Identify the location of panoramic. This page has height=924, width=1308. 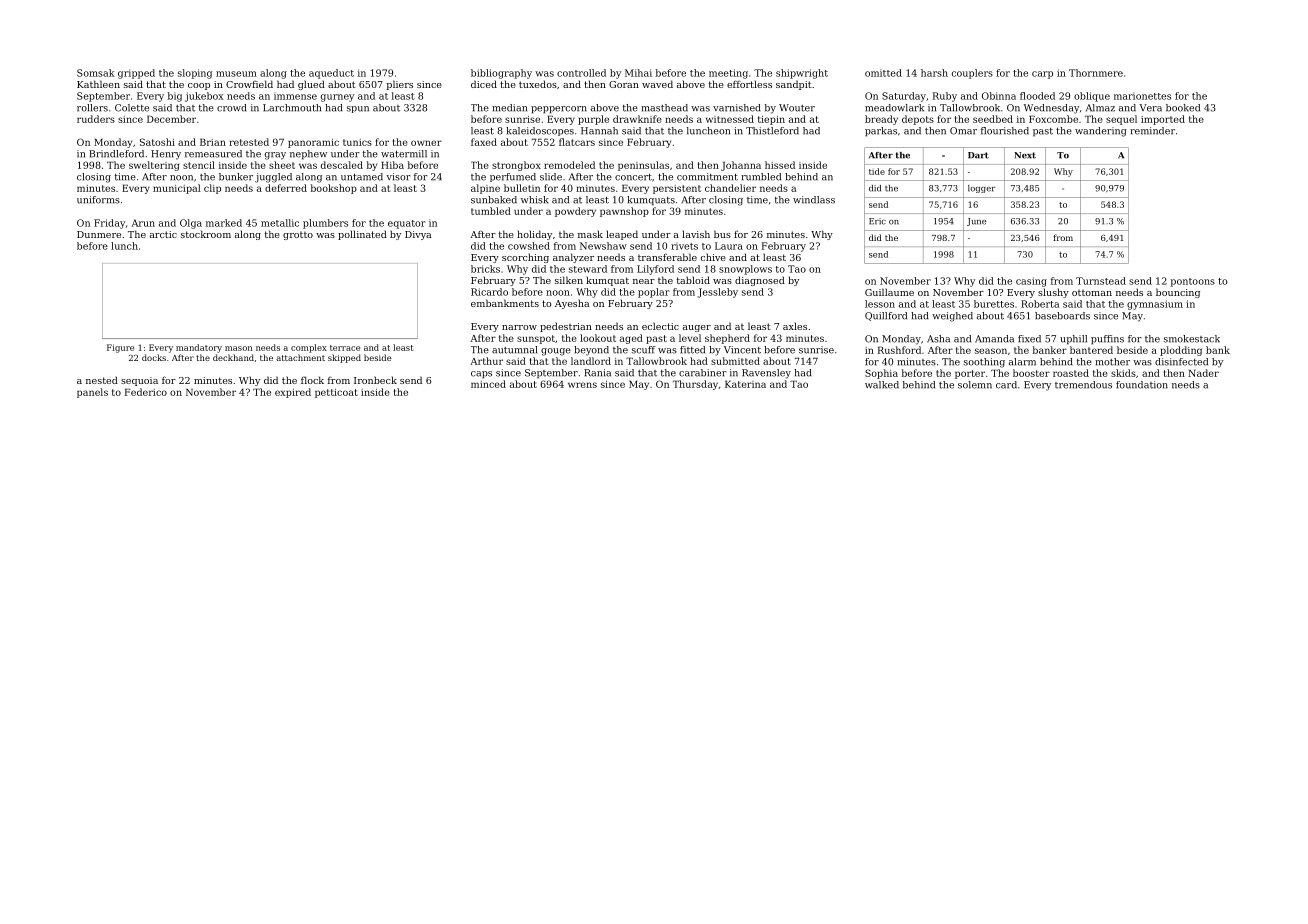
(313, 143).
